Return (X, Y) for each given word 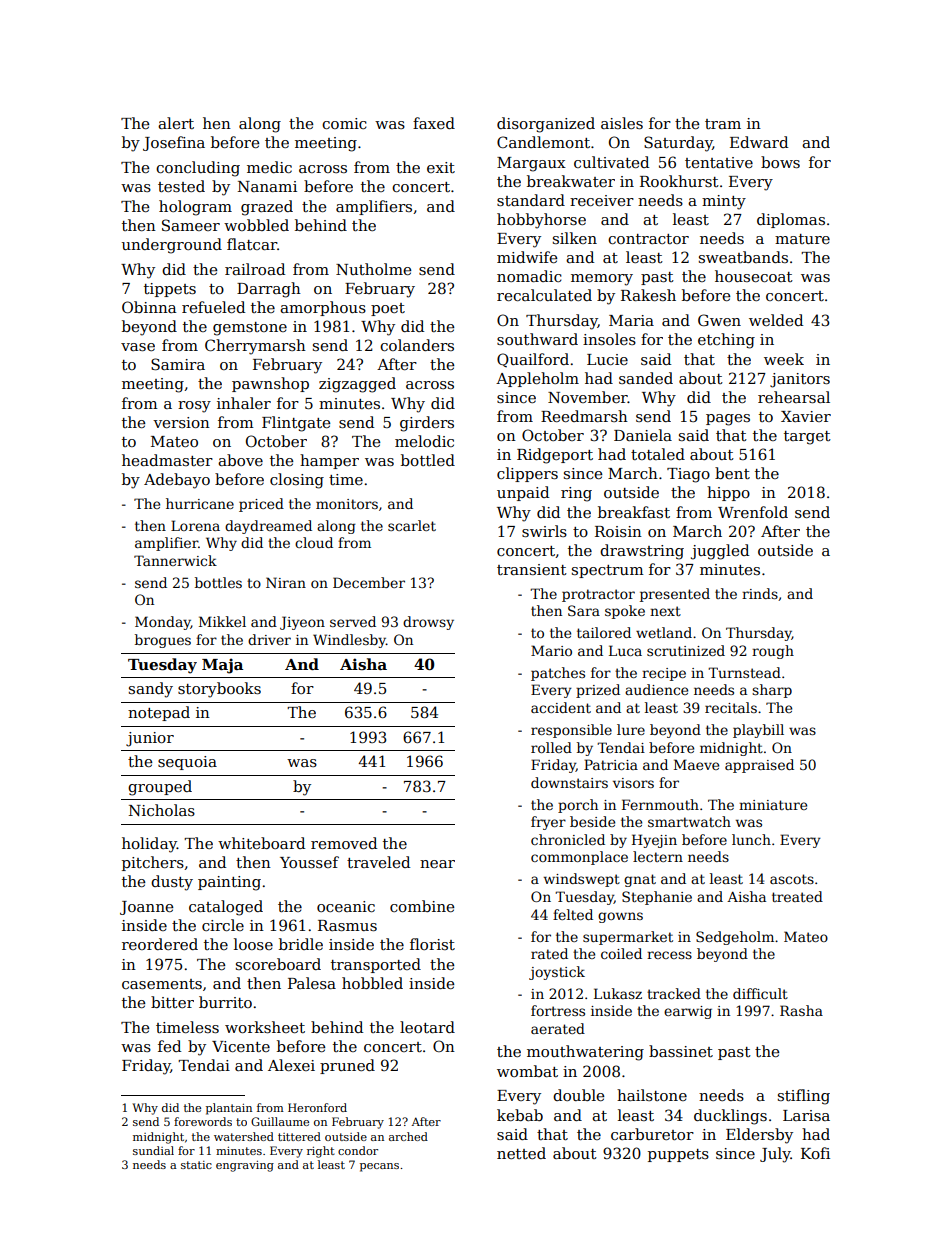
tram (723, 124)
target (807, 438)
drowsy (428, 623)
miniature (773, 805)
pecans (379, 1167)
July (775, 1155)
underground (172, 246)
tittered (299, 1136)
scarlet (412, 525)
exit (441, 167)
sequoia (187, 763)
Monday (163, 623)
